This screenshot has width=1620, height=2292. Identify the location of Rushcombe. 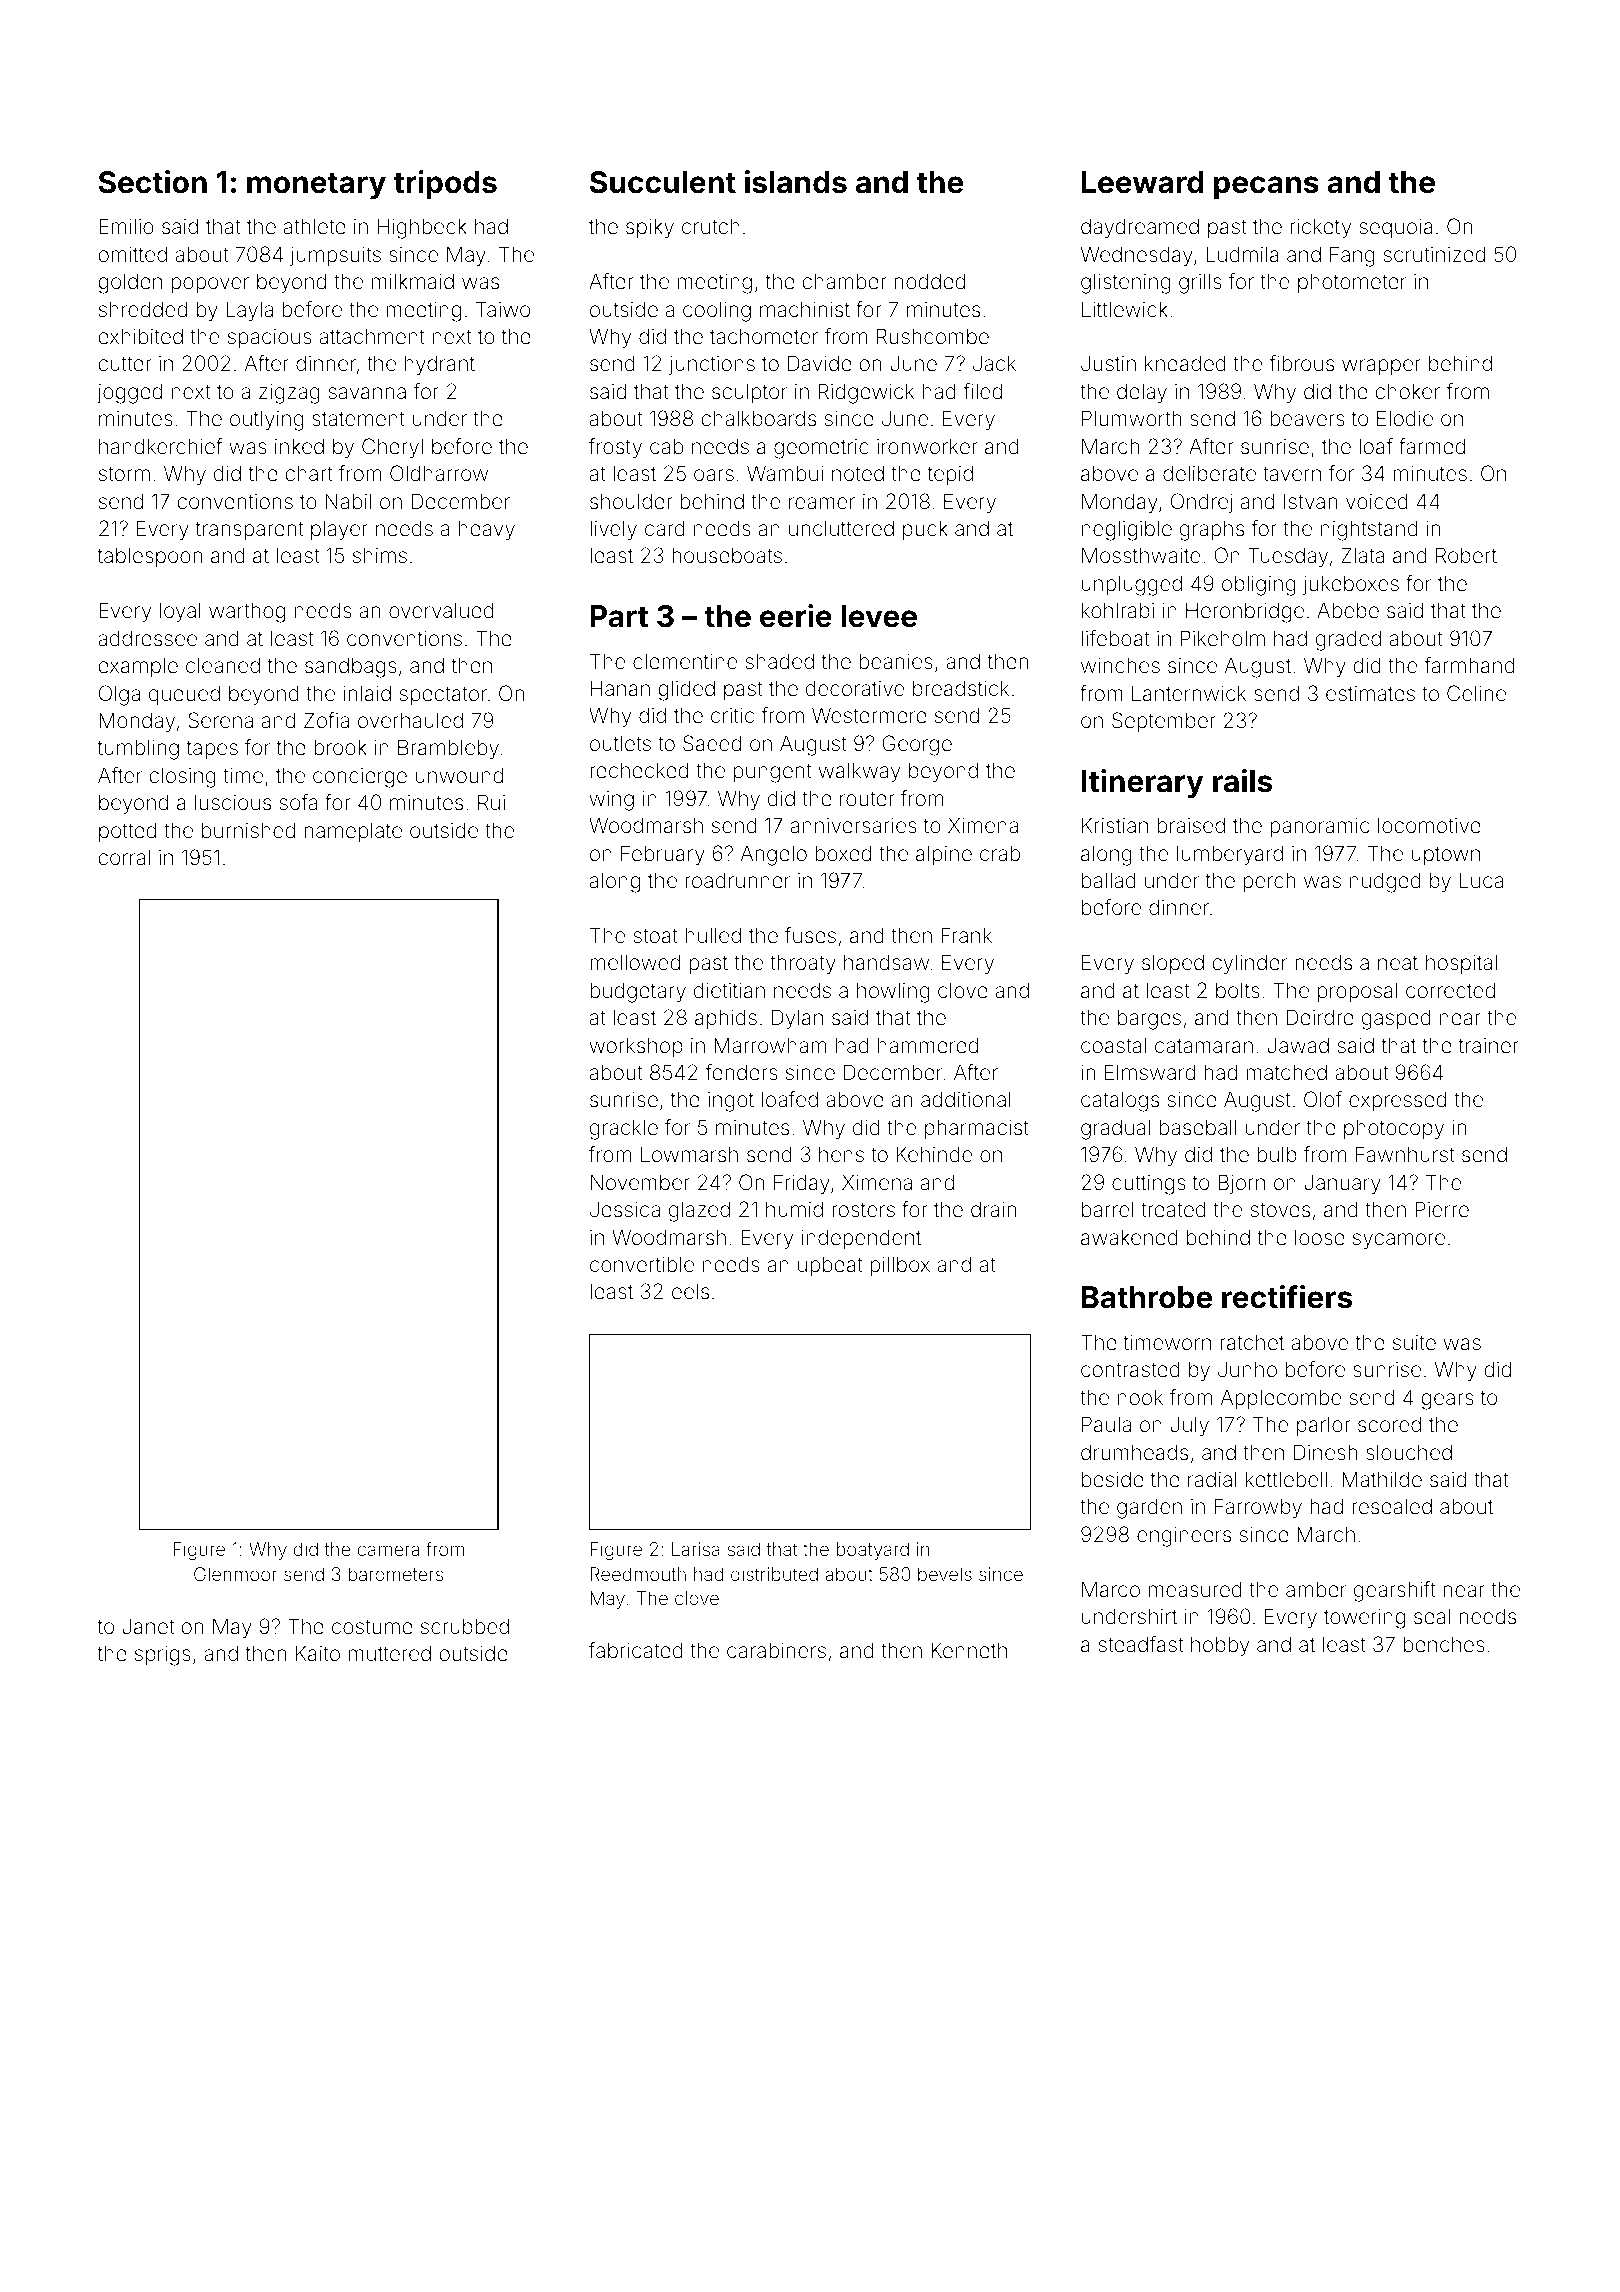
(933, 336).
